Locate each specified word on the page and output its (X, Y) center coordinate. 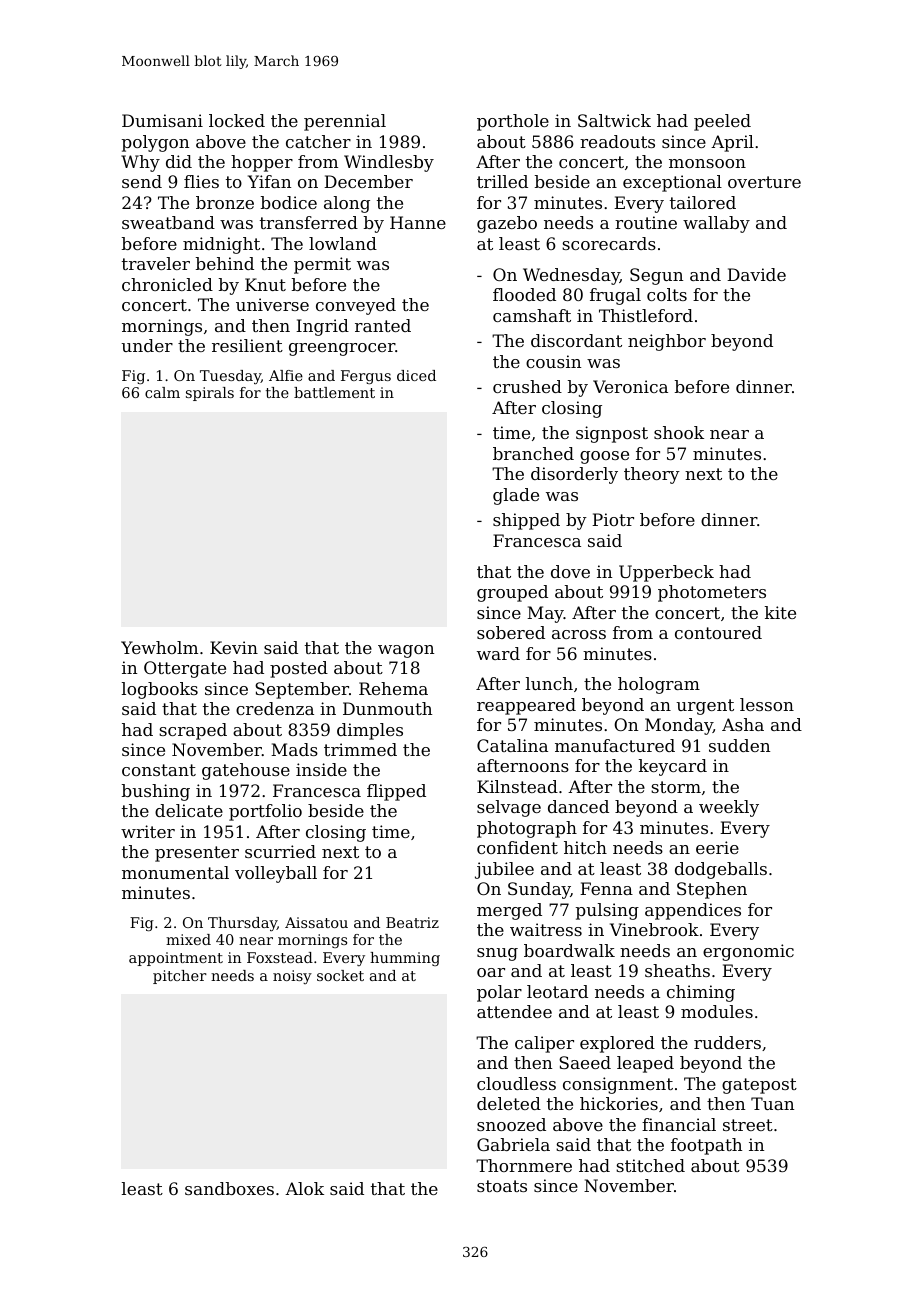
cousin (553, 361)
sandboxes (229, 1188)
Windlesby (389, 163)
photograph (527, 829)
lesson (767, 704)
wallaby (716, 224)
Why (140, 163)
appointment (176, 959)
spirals (210, 394)
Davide (756, 274)
